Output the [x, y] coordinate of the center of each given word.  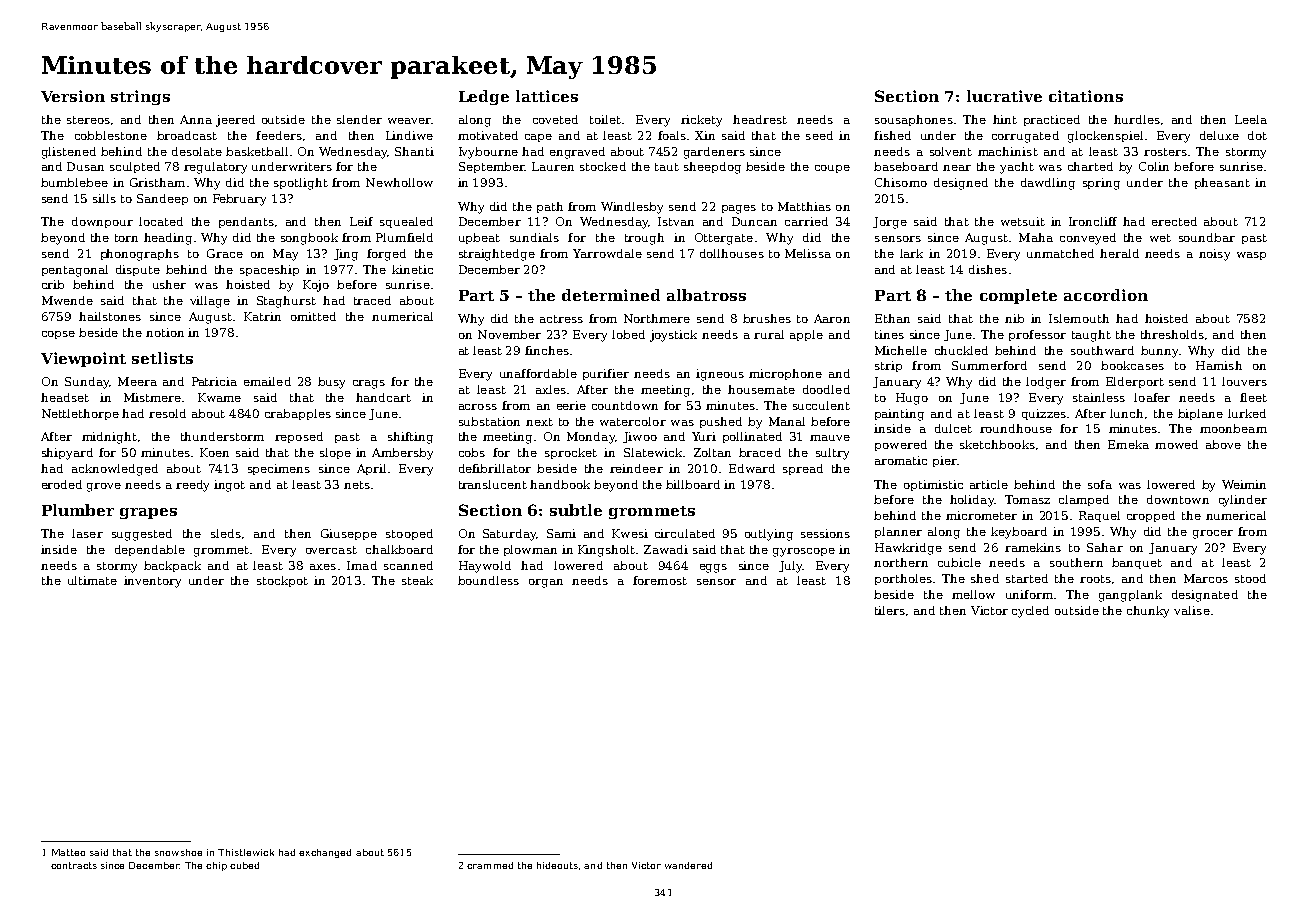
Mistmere [152, 397]
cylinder [1243, 501]
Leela [1251, 119]
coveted [555, 119]
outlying [769, 535]
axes [323, 567]
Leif [361, 221]
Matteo [68, 852]
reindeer [636, 468]
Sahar [1105, 547]
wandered [688, 865]
